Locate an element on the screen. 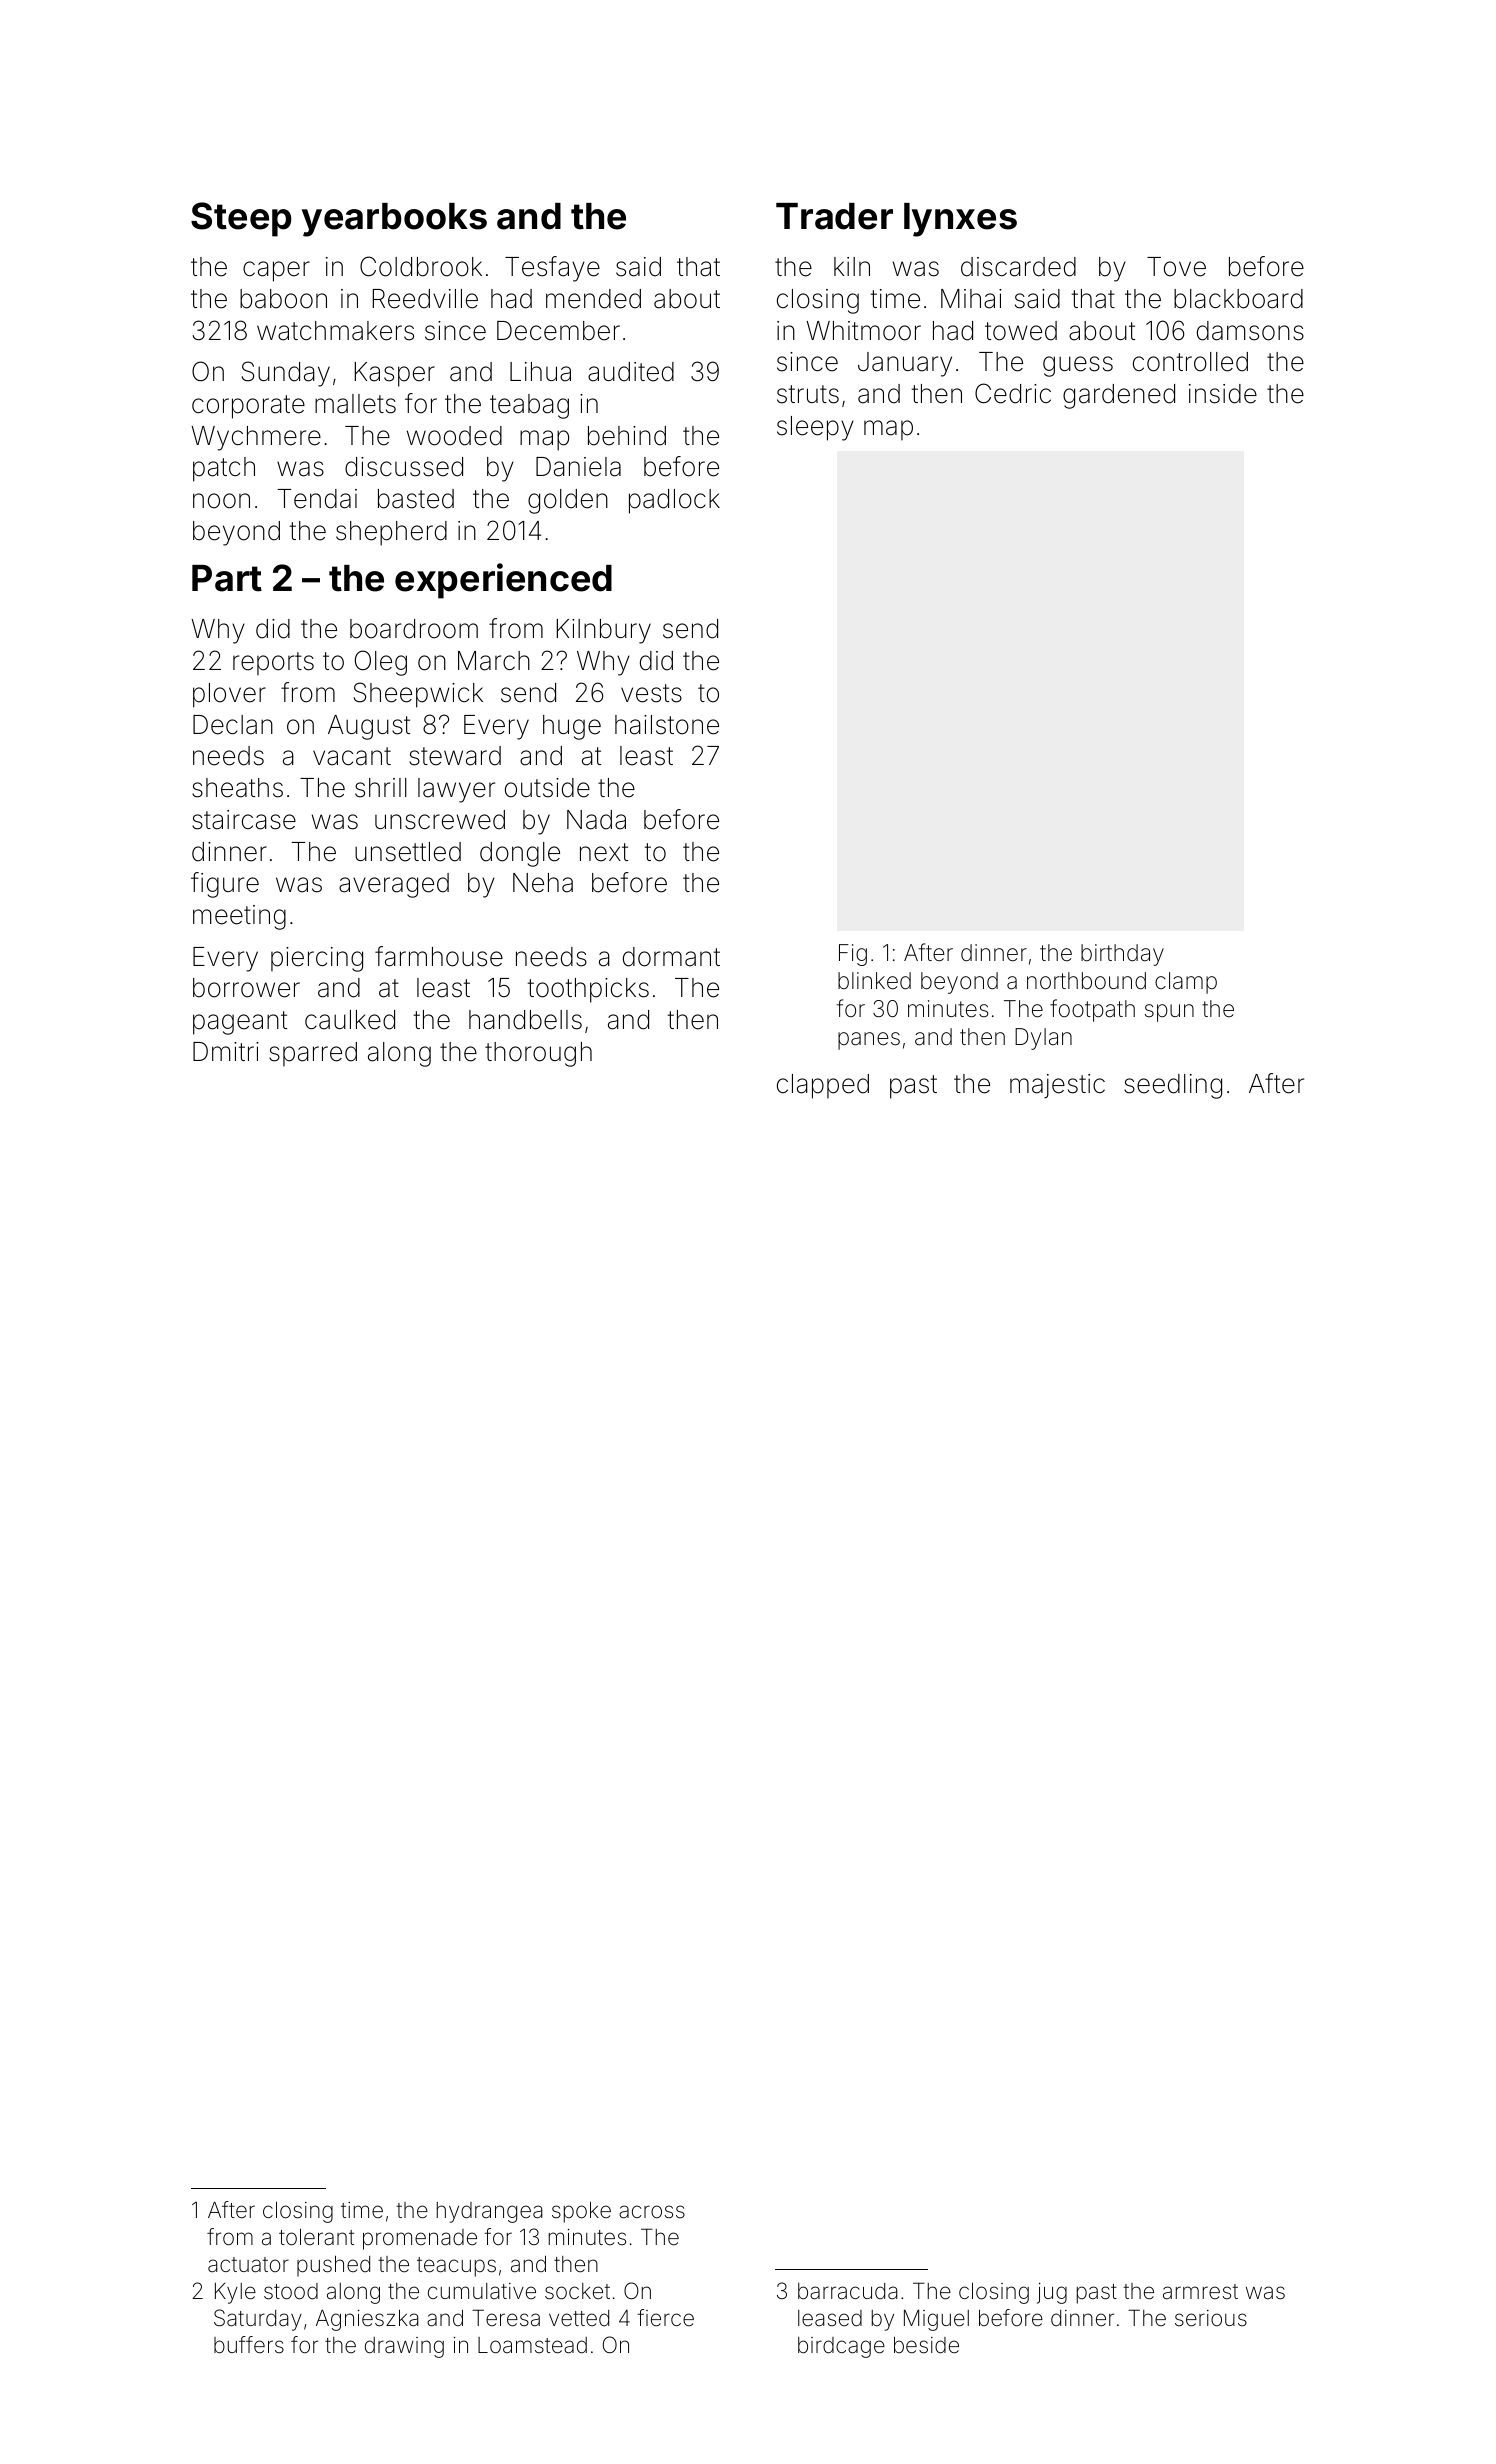  clapped is located at coordinates (823, 1086).
